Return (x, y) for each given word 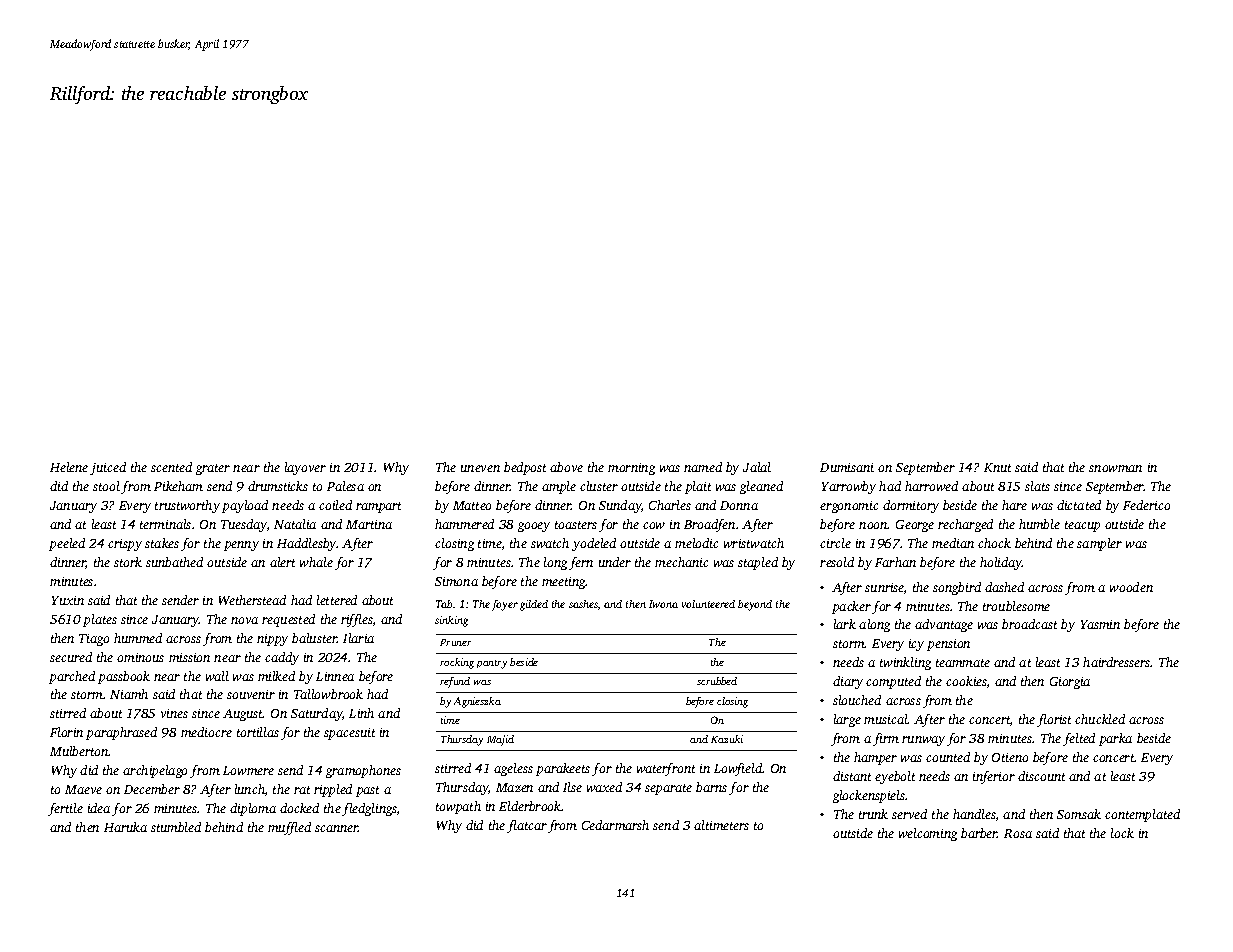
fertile (65, 809)
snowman (1115, 468)
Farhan (895, 562)
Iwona (663, 604)
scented (171, 467)
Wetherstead (252, 600)
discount (1041, 776)
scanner (337, 828)
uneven (480, 468)
